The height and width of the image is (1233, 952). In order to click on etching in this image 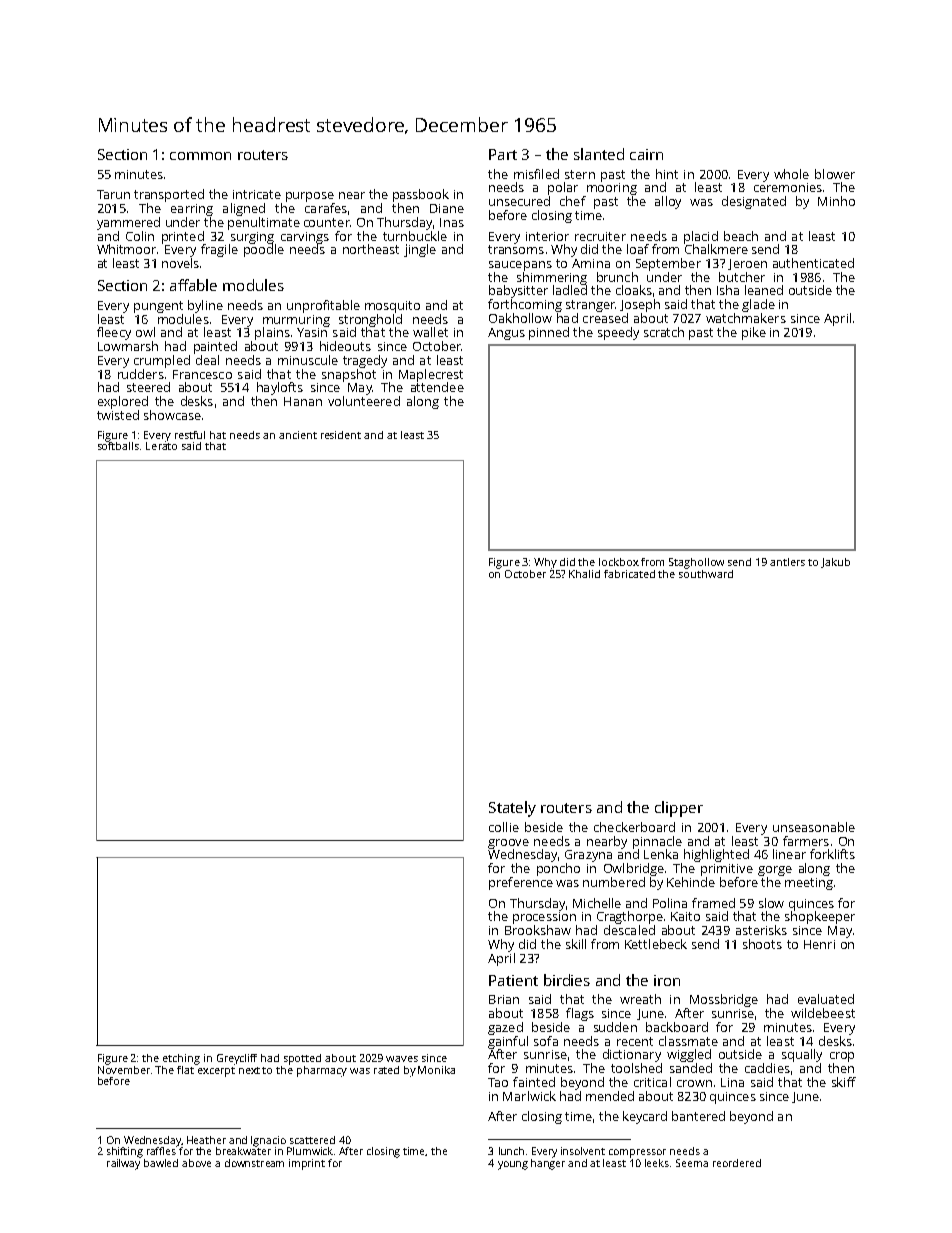, I will do `click(181, 1059)`.
